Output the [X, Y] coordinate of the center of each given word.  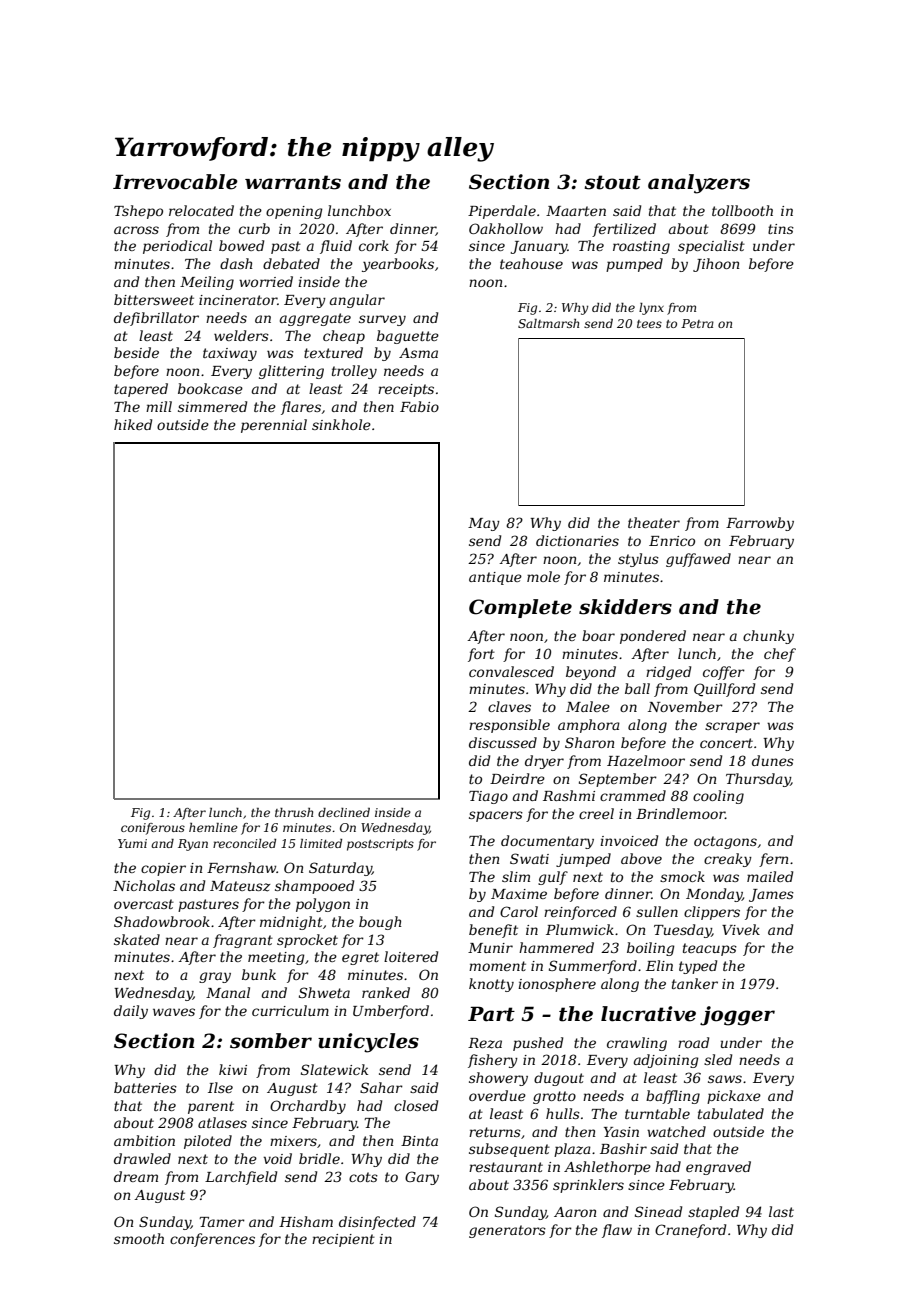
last [781, 1211]
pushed [538, 1044]
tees [649, 324]
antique [495, 578]
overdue [497, 1095]
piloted [208, 1142]
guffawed [698, 560]
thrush [294, 812]
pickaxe [734, 1097]
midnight [291, 923]
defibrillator [156, 319]
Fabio [419, 406]
